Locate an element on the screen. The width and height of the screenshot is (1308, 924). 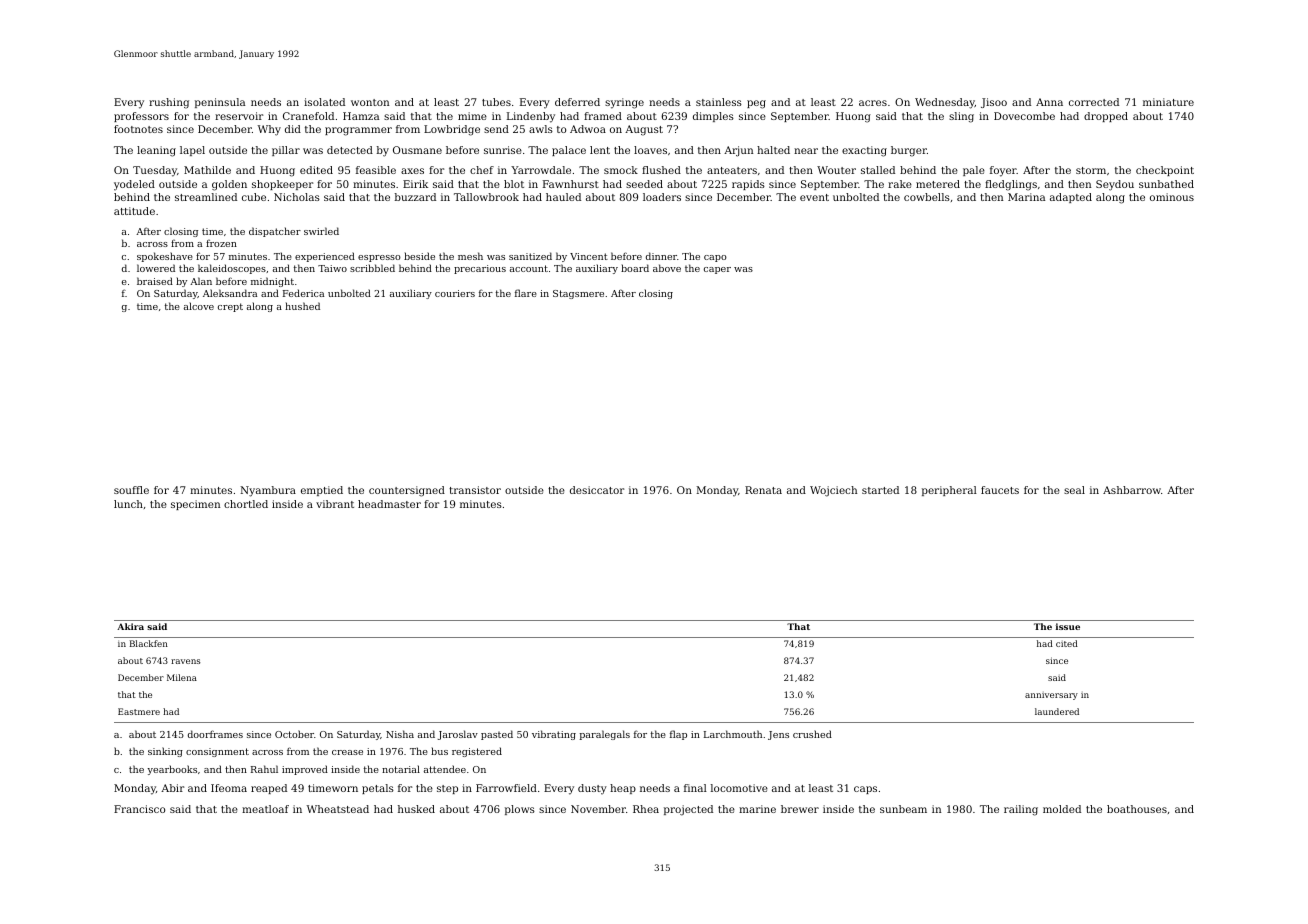
started is located at coordinates (880, 490).
